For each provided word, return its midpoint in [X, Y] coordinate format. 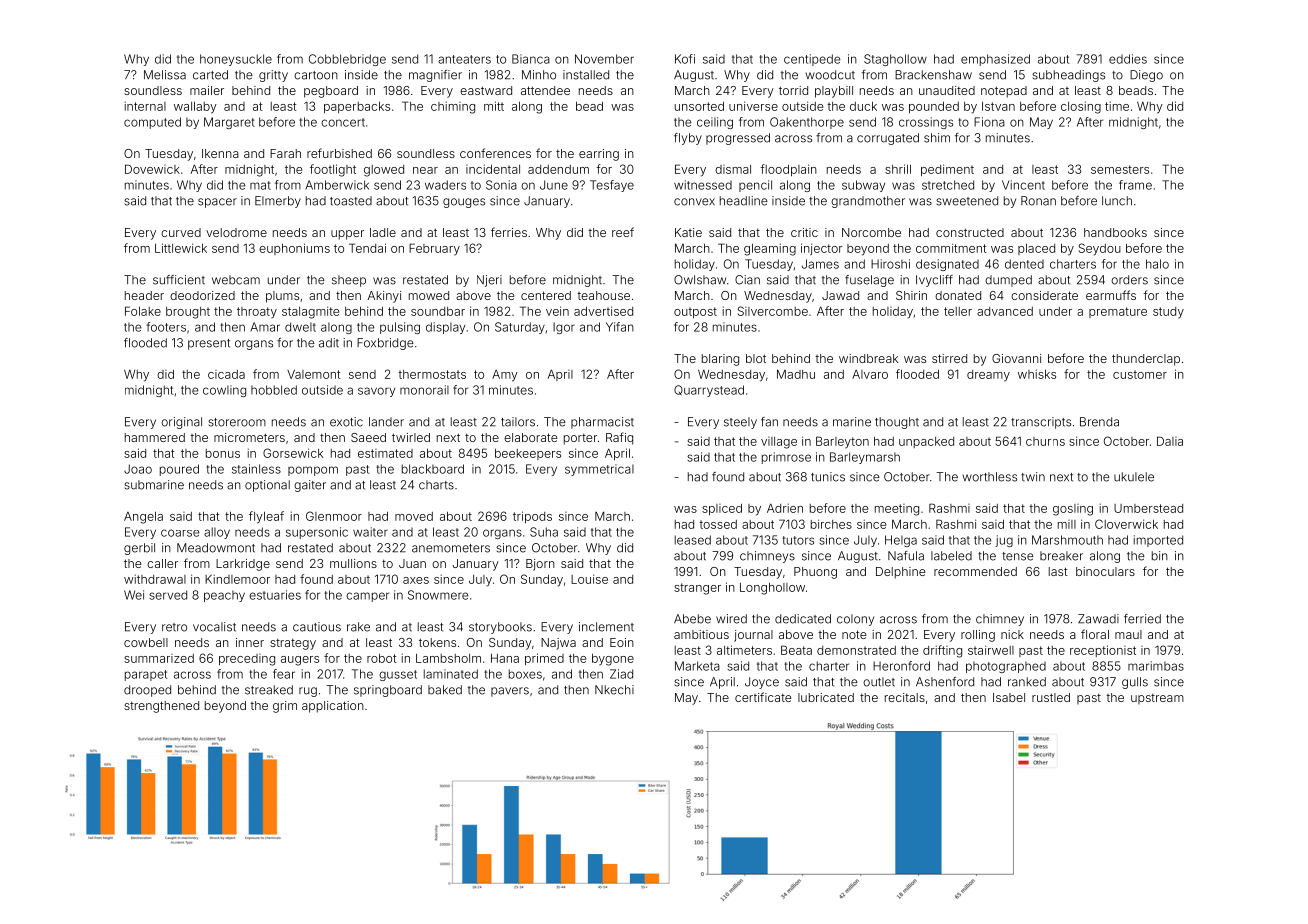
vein [557, 311]
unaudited [947, 90]
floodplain [788, 170]
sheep [349, 281]
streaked [269, 690]
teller [958, 311]
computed [152, 123]
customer [1140, 374]
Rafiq [619, 438]
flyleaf [266, 517]
